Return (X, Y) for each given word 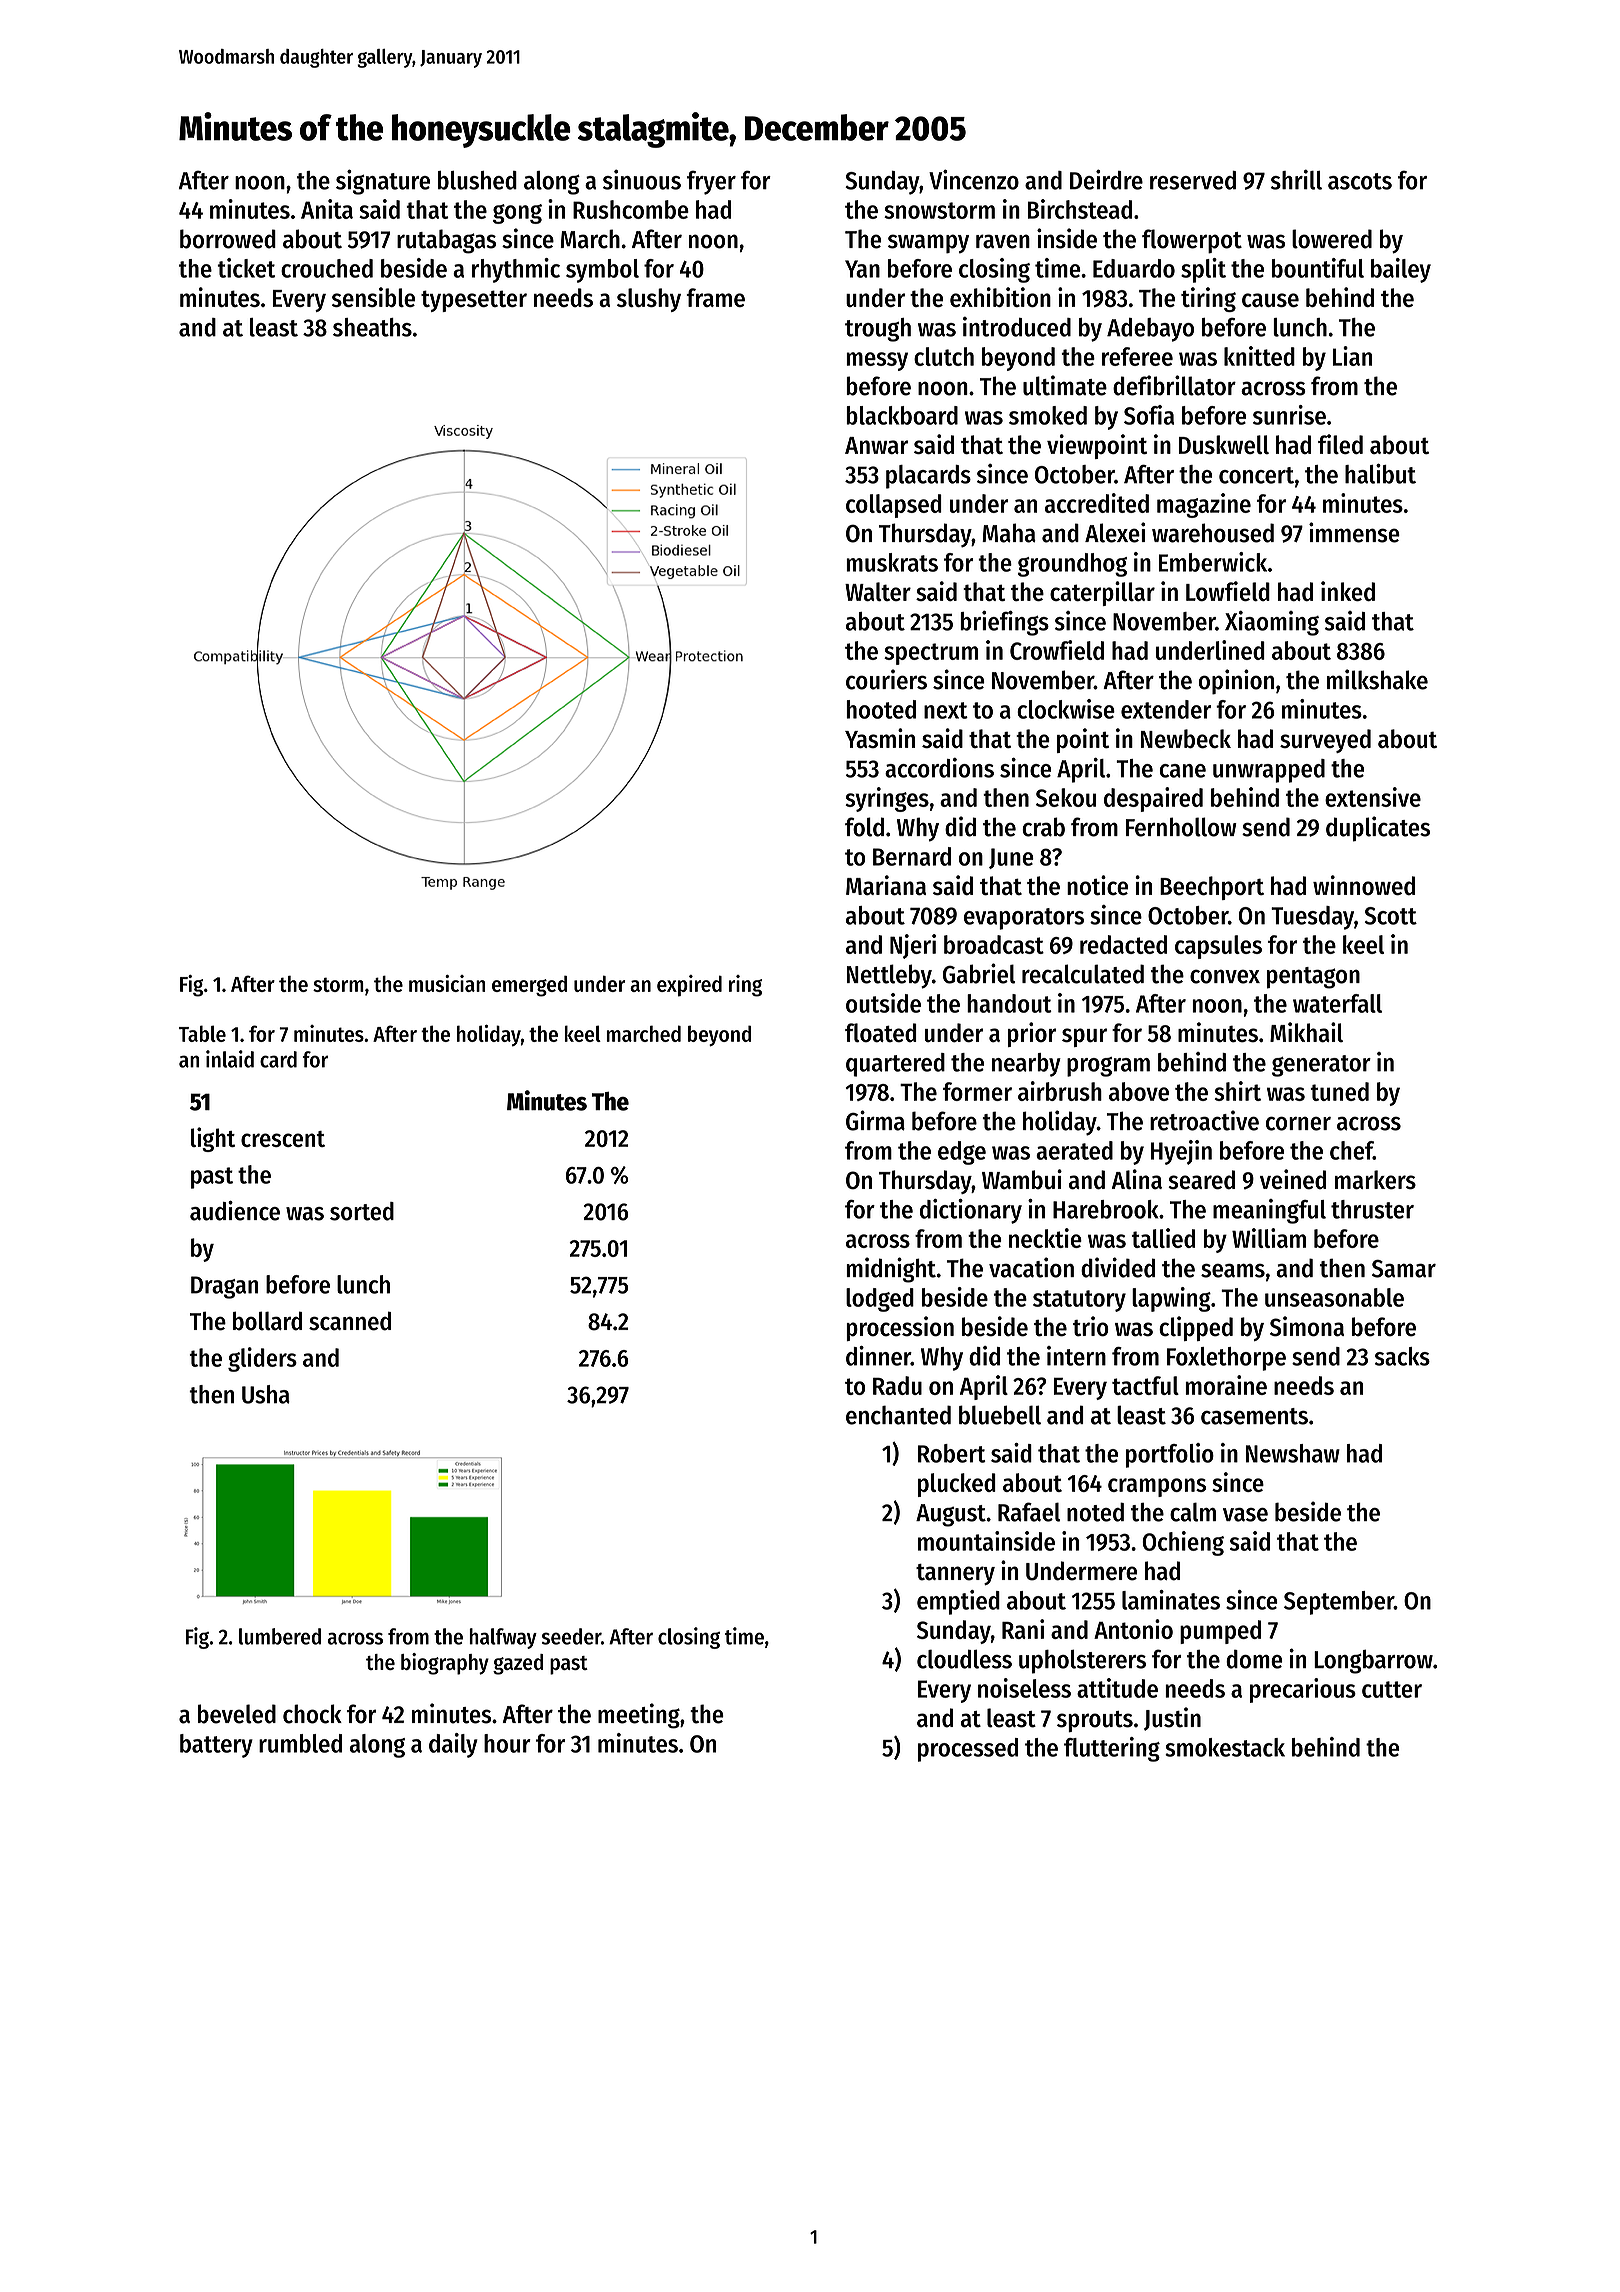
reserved (1193, 180)
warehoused (1213, 533)
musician (447, 983)
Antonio (1133, 1629)
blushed (477, 180)
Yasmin (880, 738)
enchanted (898, 1415)
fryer (711, 182)
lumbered (280, 1636)
